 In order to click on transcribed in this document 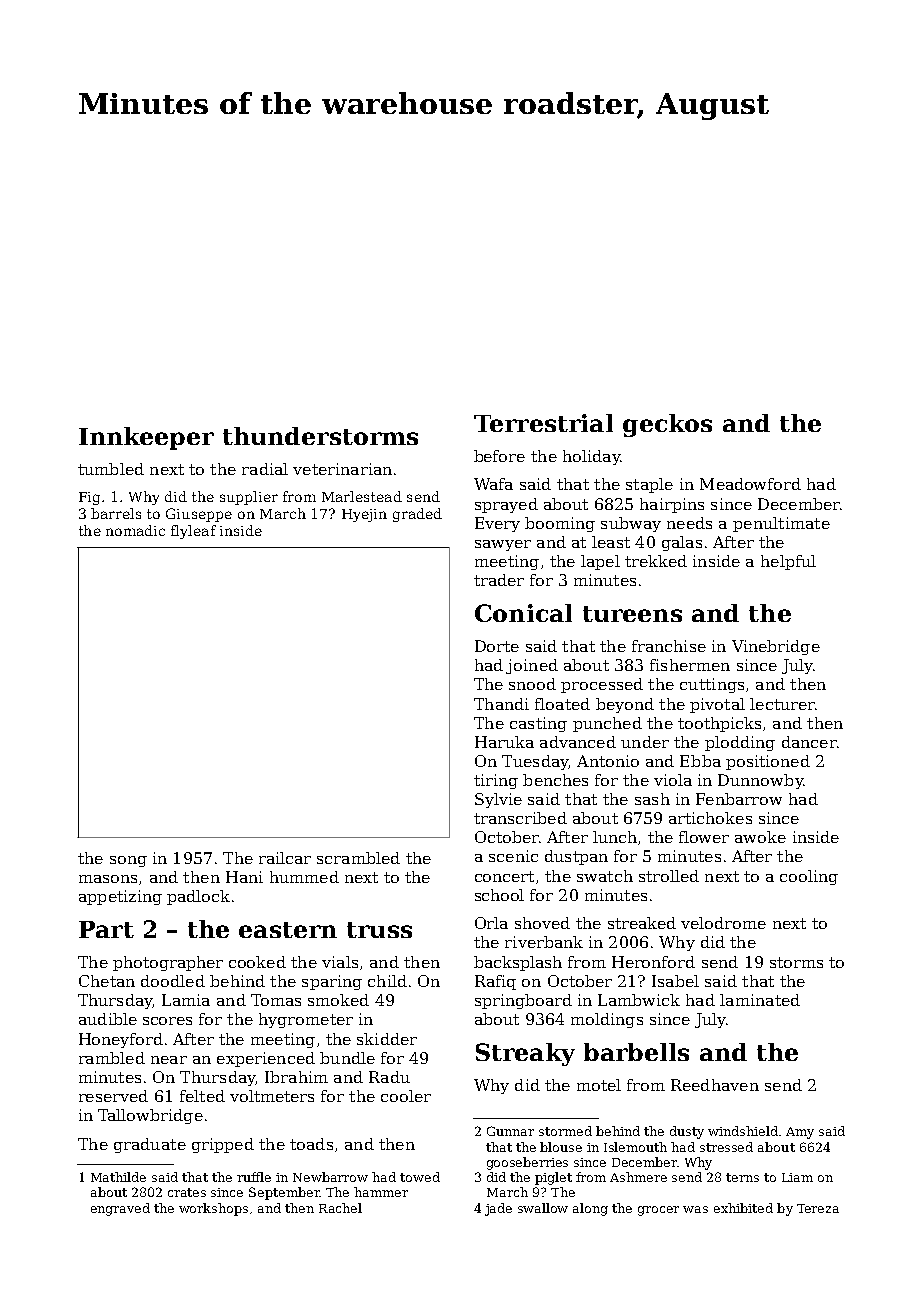, I will do `click(520, 818)`.
